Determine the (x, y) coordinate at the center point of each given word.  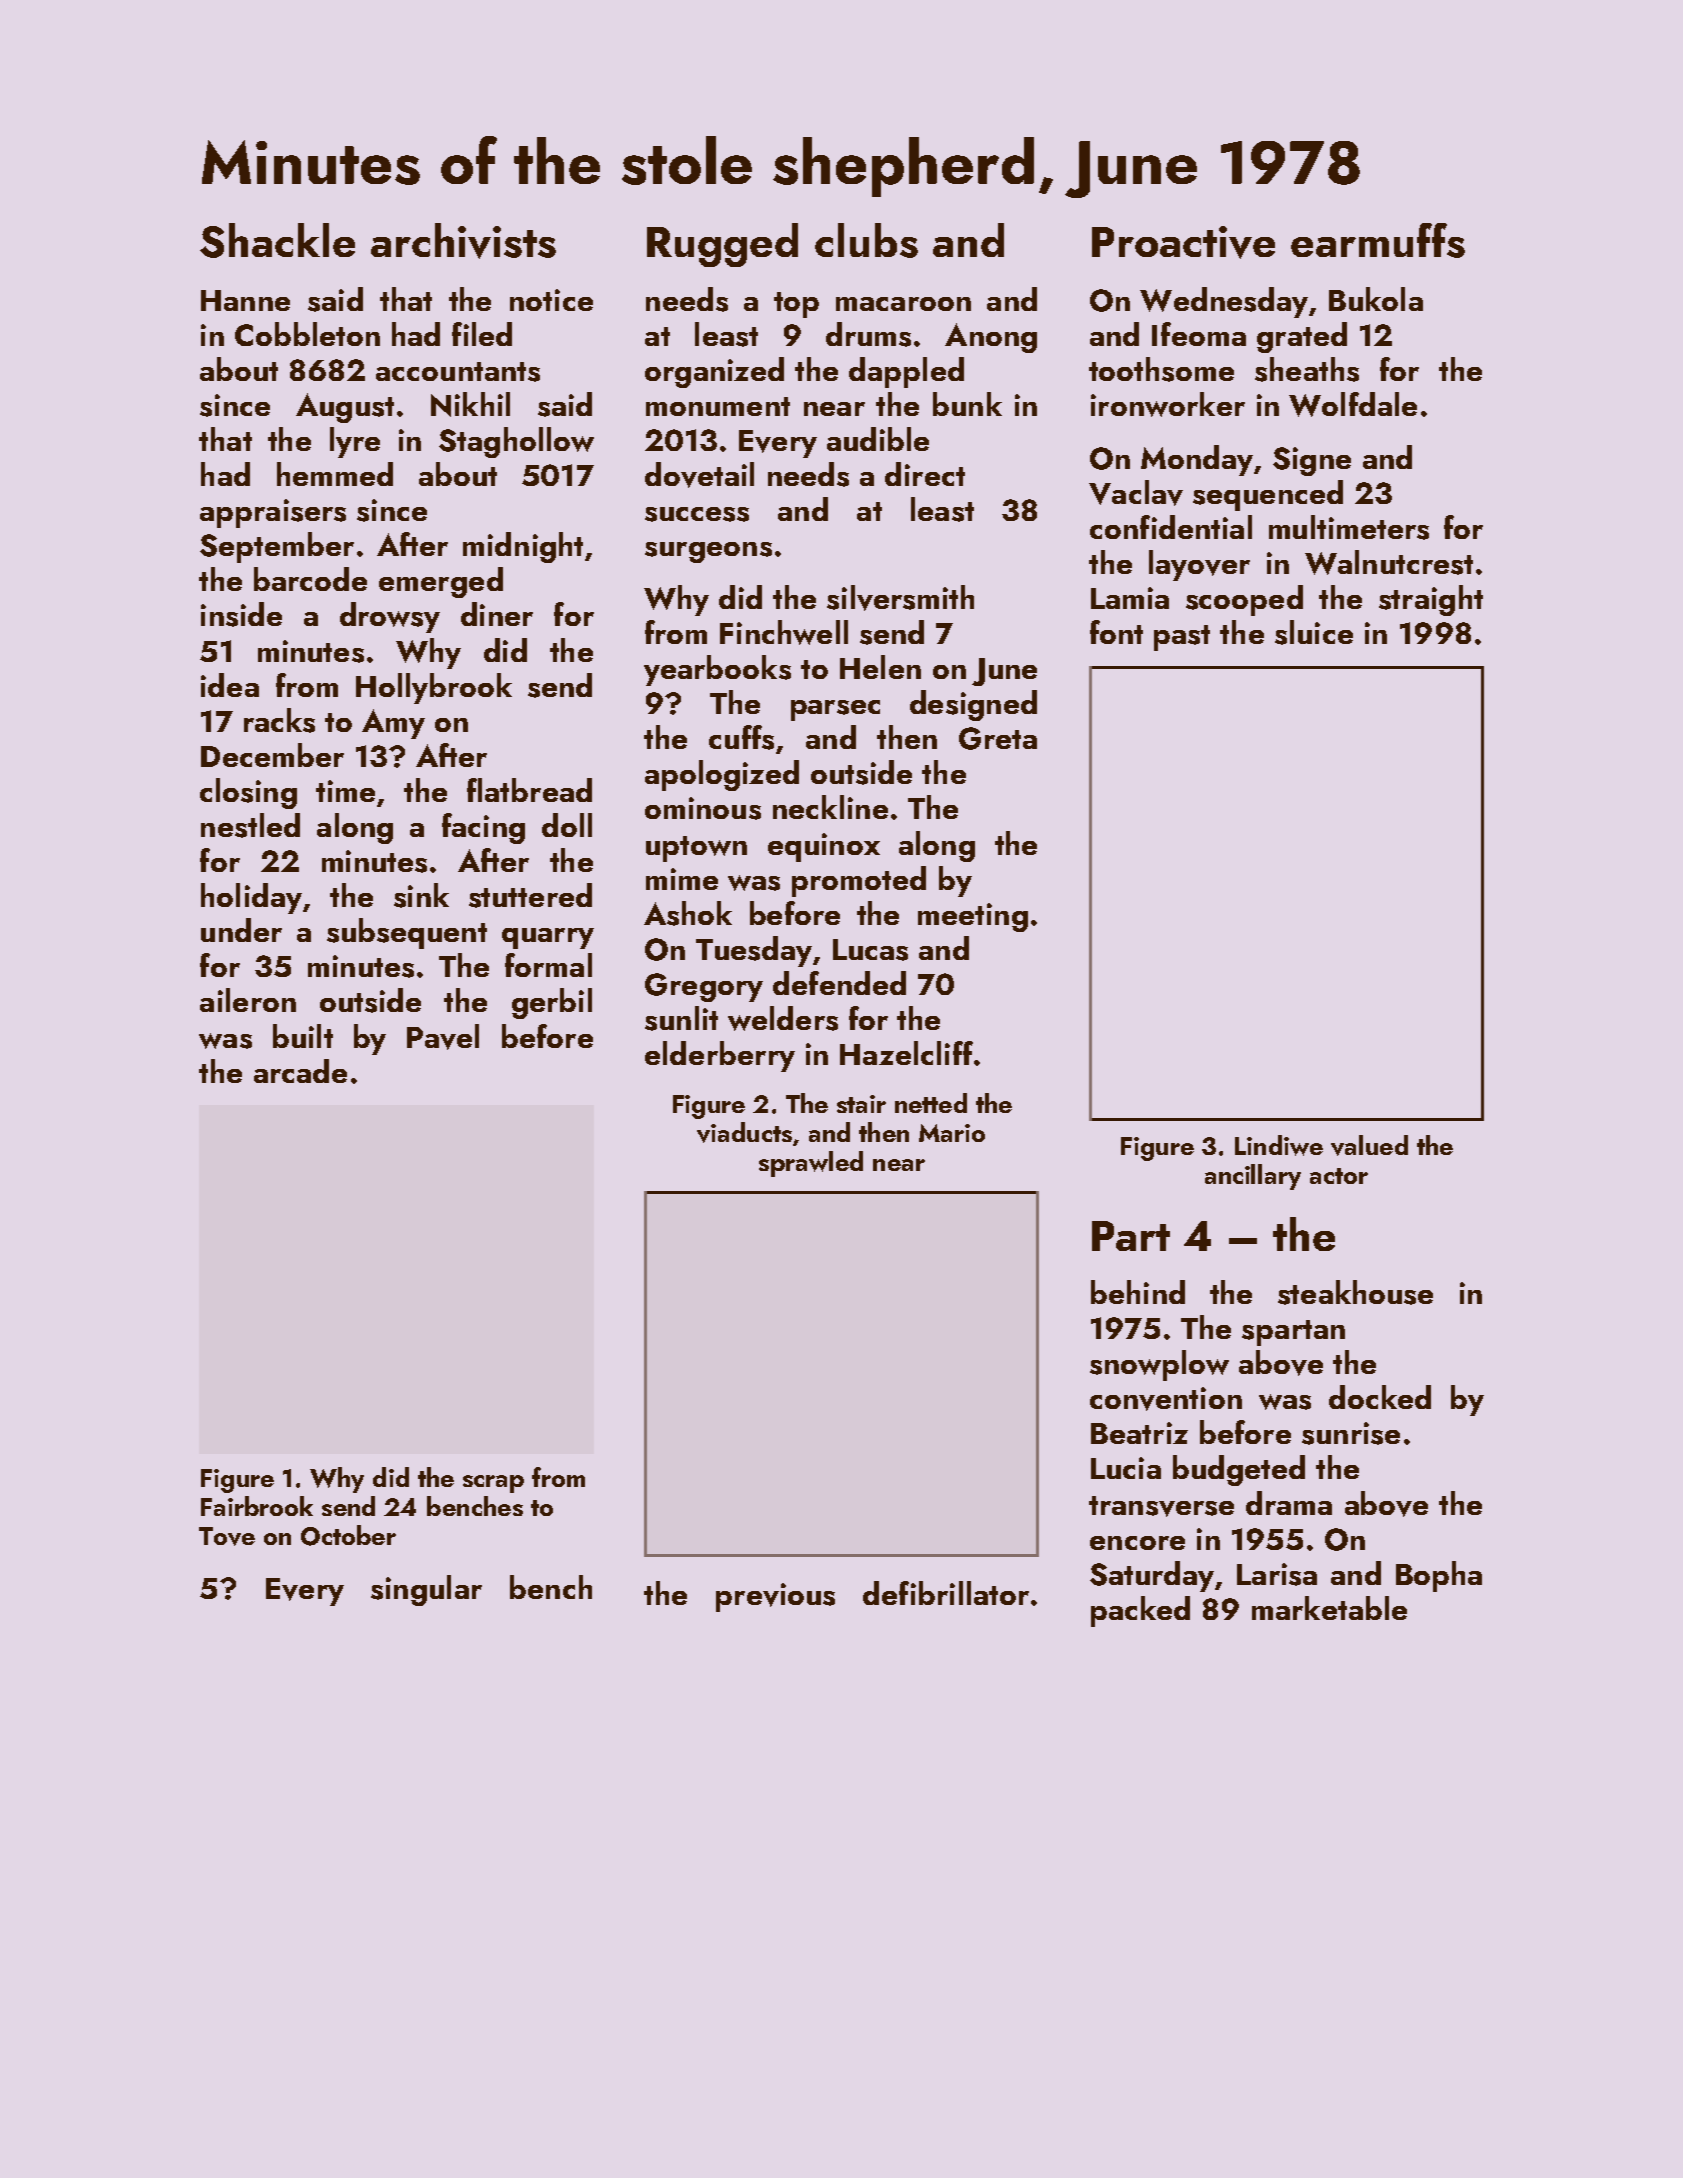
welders (783, 1018)
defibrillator (946, 1593)
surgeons (708, 552)
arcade (300, 1071)
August (345, 408)
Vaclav (1136, 493)
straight (1431, 600)
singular (426, 1590)
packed (1140, 1611)
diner (497, 614)
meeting (973, 917)
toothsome (1161, 369)
